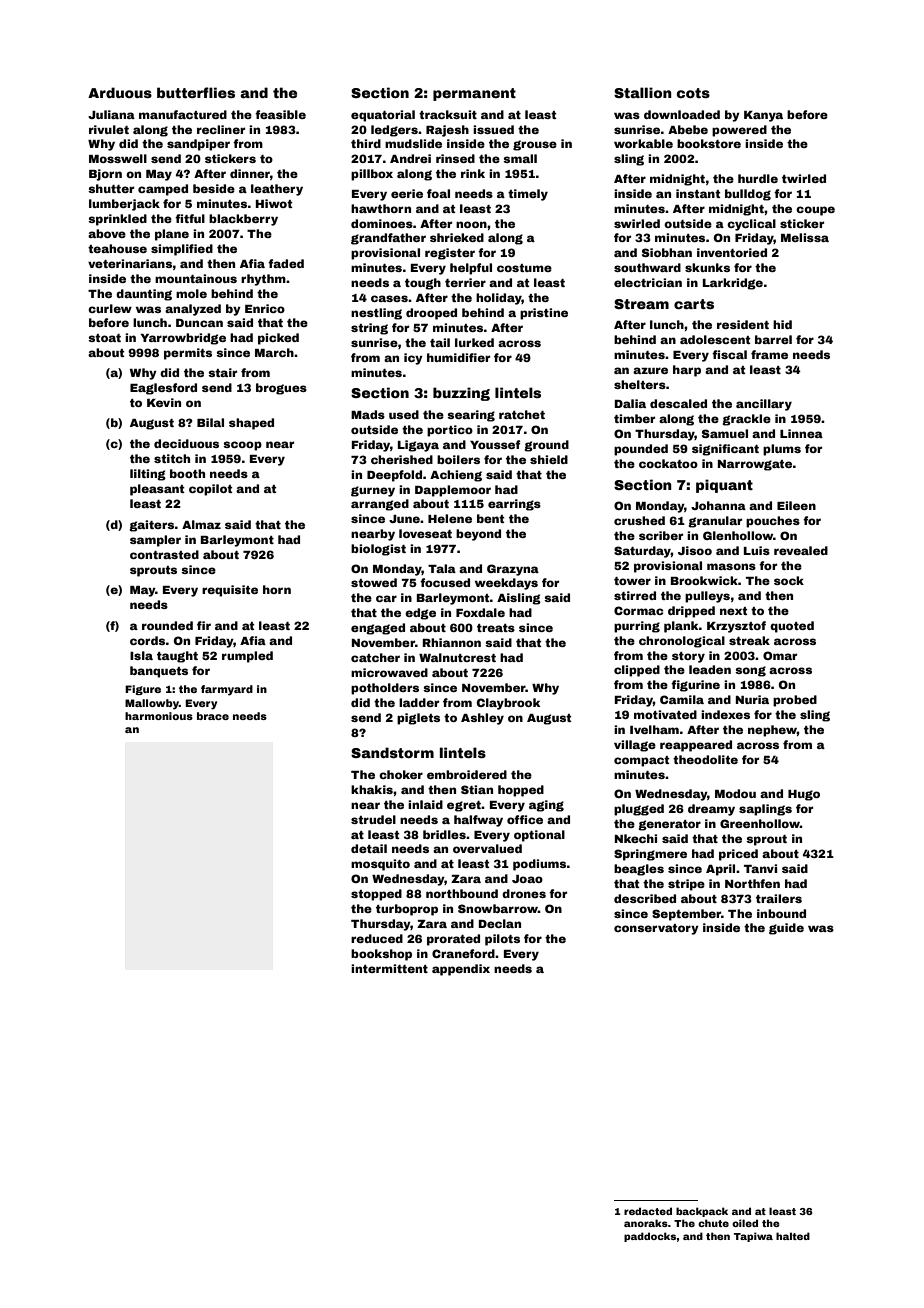 This screenshot has width=924, height=1308. Describe the element at coordinates (650, 370) in the screenshot. I see `azure` at that location.
